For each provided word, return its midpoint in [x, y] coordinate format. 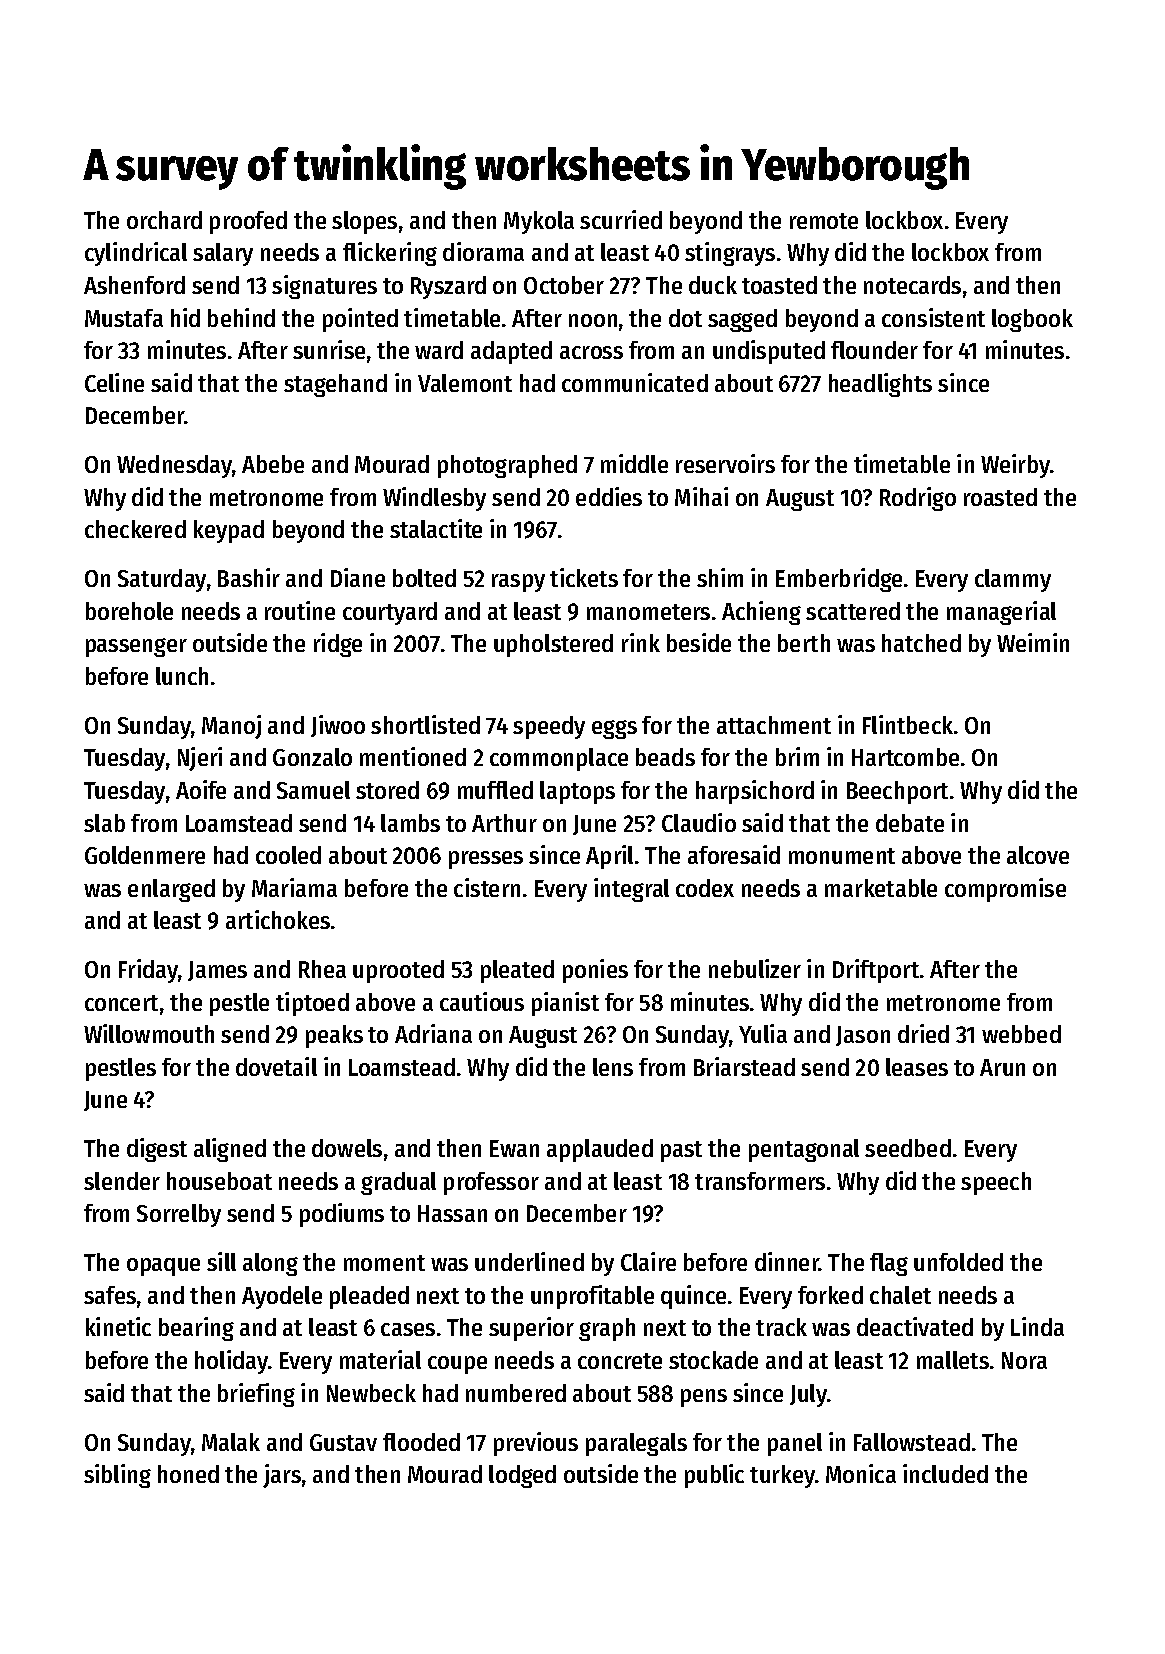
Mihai [701, 496]
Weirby [1016, 466]
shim [720, 577]
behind [241, 317]
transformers [760, 1181]
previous [536, 1444]
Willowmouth [149, 1033]
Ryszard [448, 287]
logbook [1032, 320]
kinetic [118, 1326]
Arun [1002, 1067]
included [945, 1473]
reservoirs [725, 463]
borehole [129, 611]
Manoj [231, 727]
